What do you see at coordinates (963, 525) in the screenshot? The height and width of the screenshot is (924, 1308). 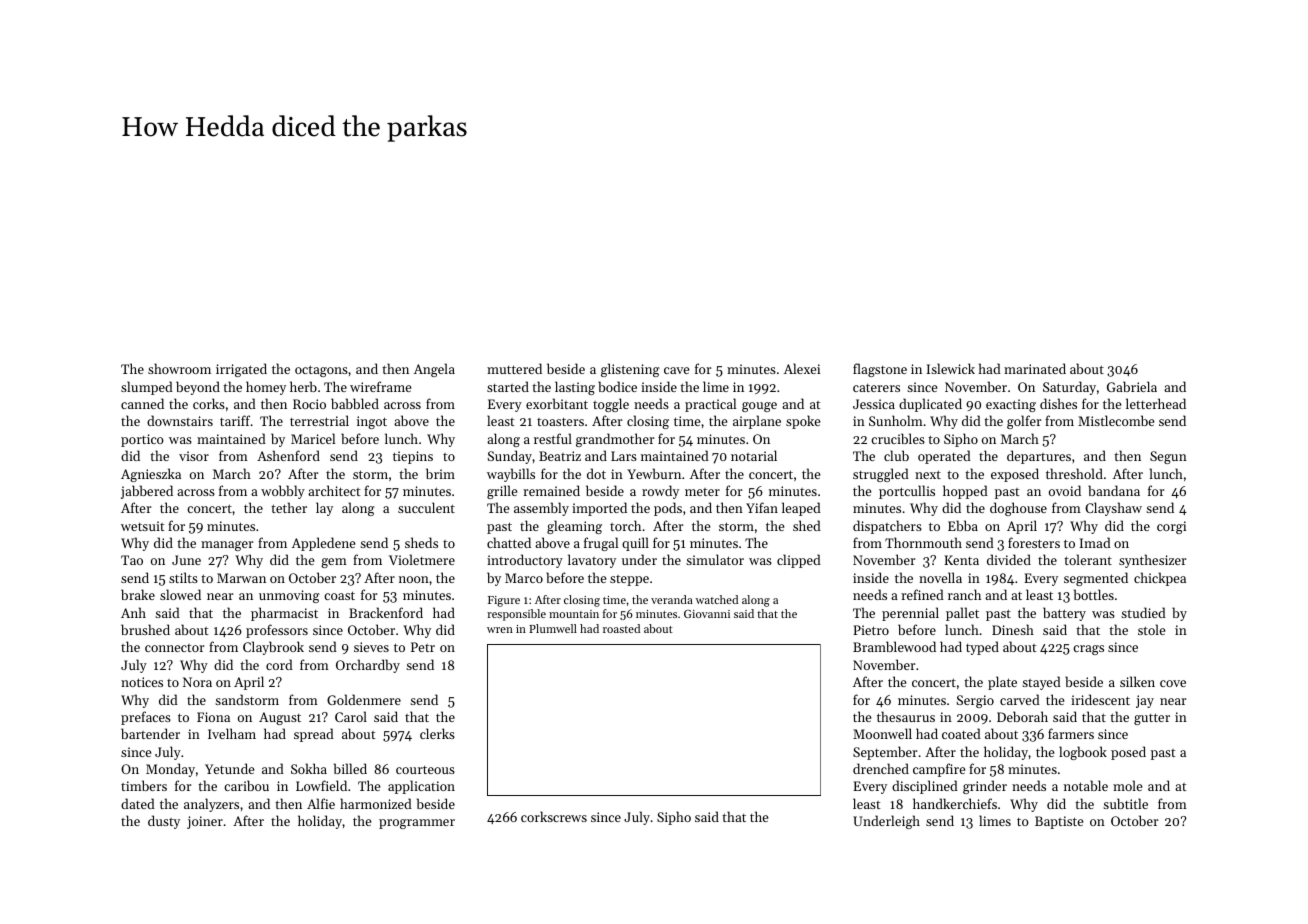 I see `Ebba` at bounding box center [963, 525].
